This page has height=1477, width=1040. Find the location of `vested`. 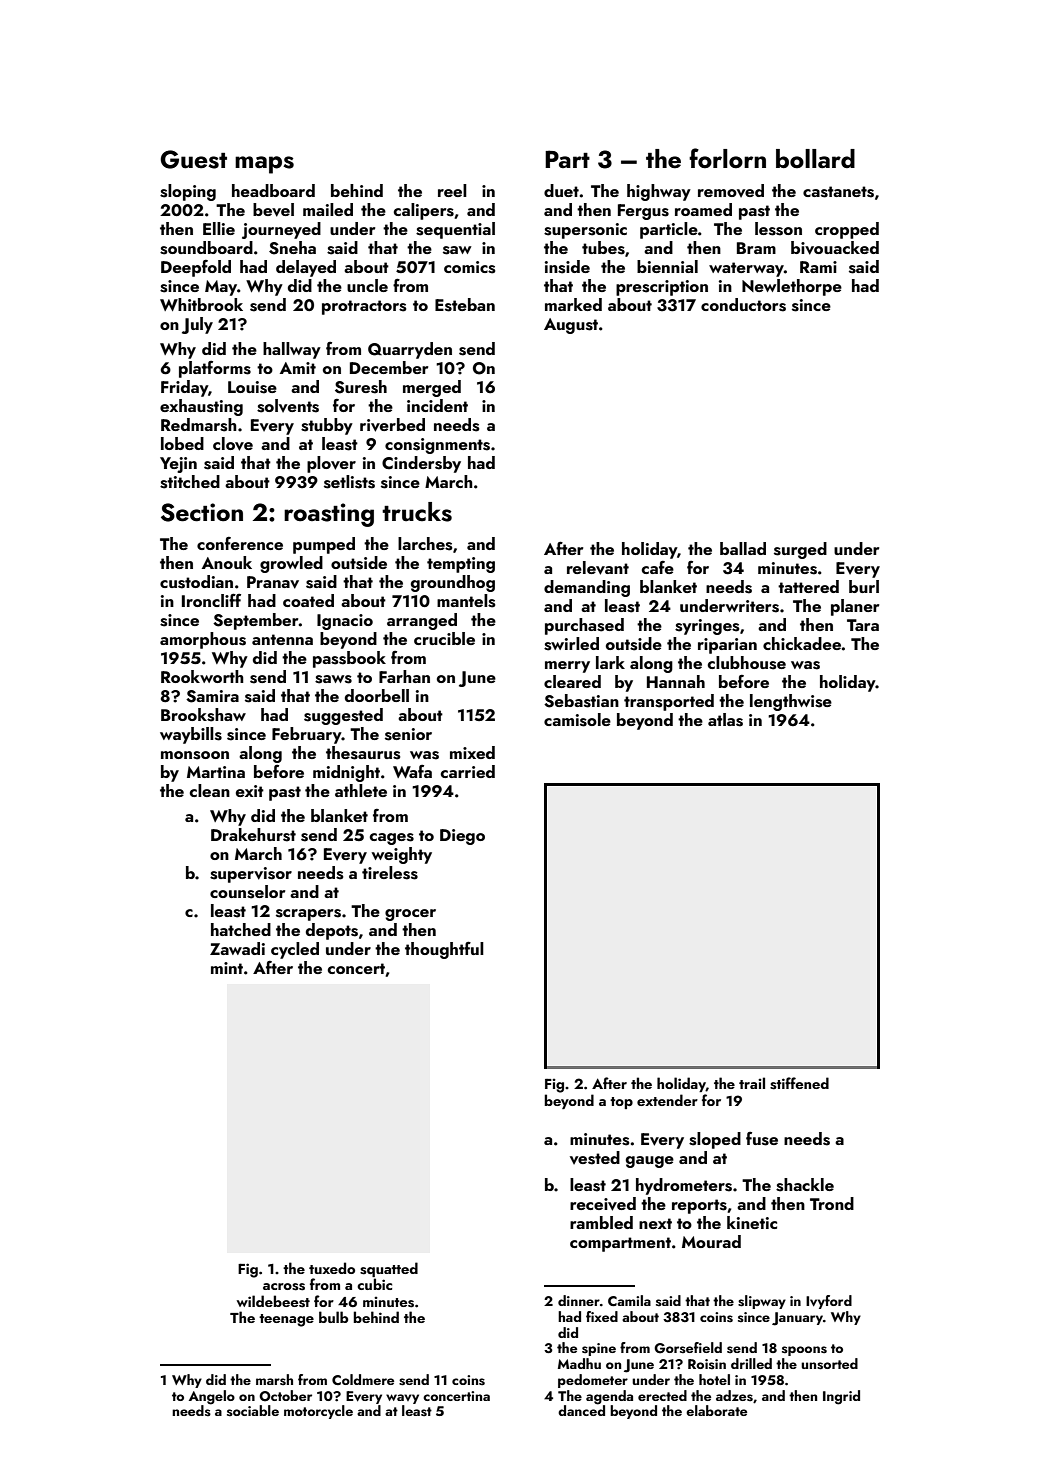

vested is located at coordinates (595, 1158).
